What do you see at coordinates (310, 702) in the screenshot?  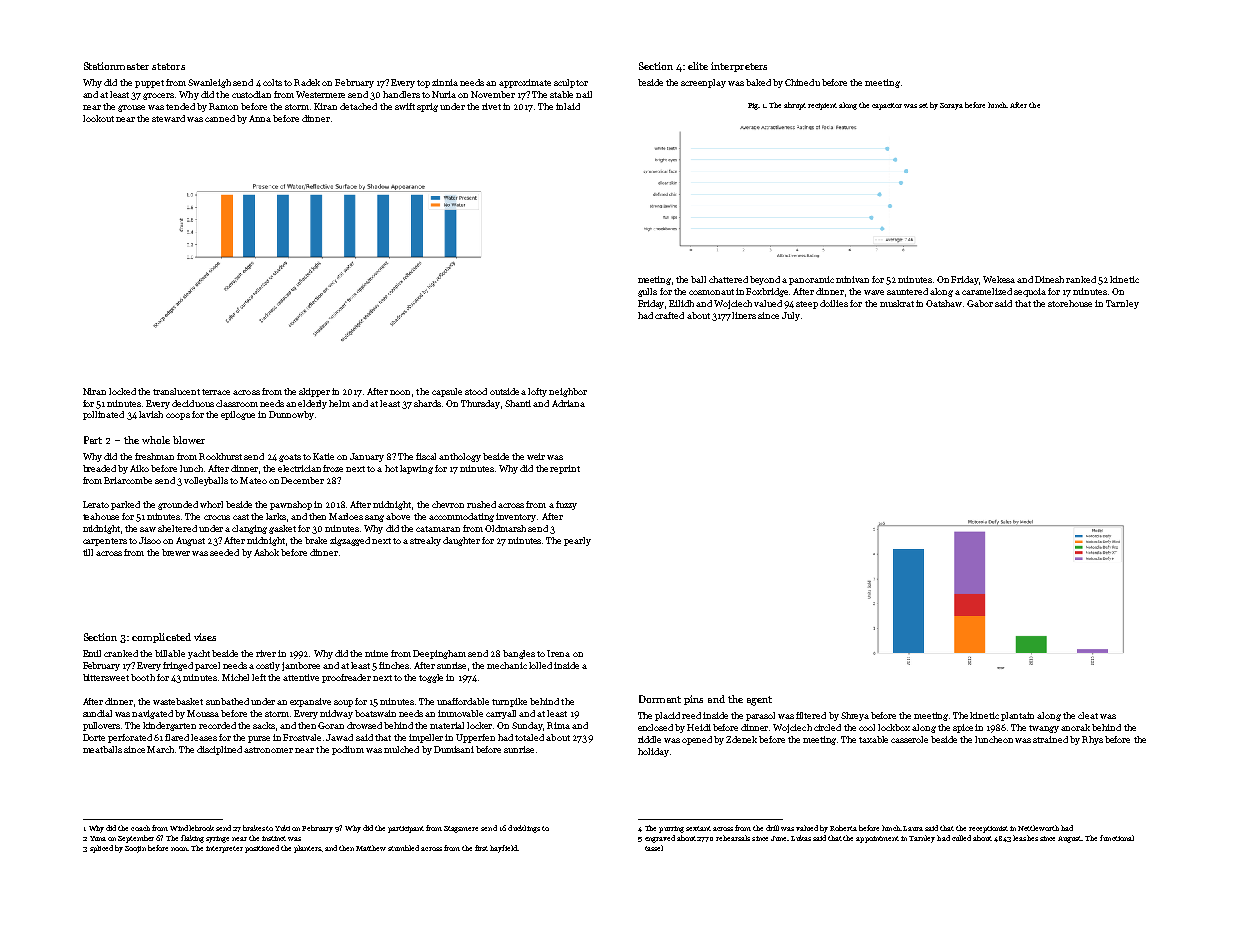 I see `expansive` at bounding box center [310, 702].
